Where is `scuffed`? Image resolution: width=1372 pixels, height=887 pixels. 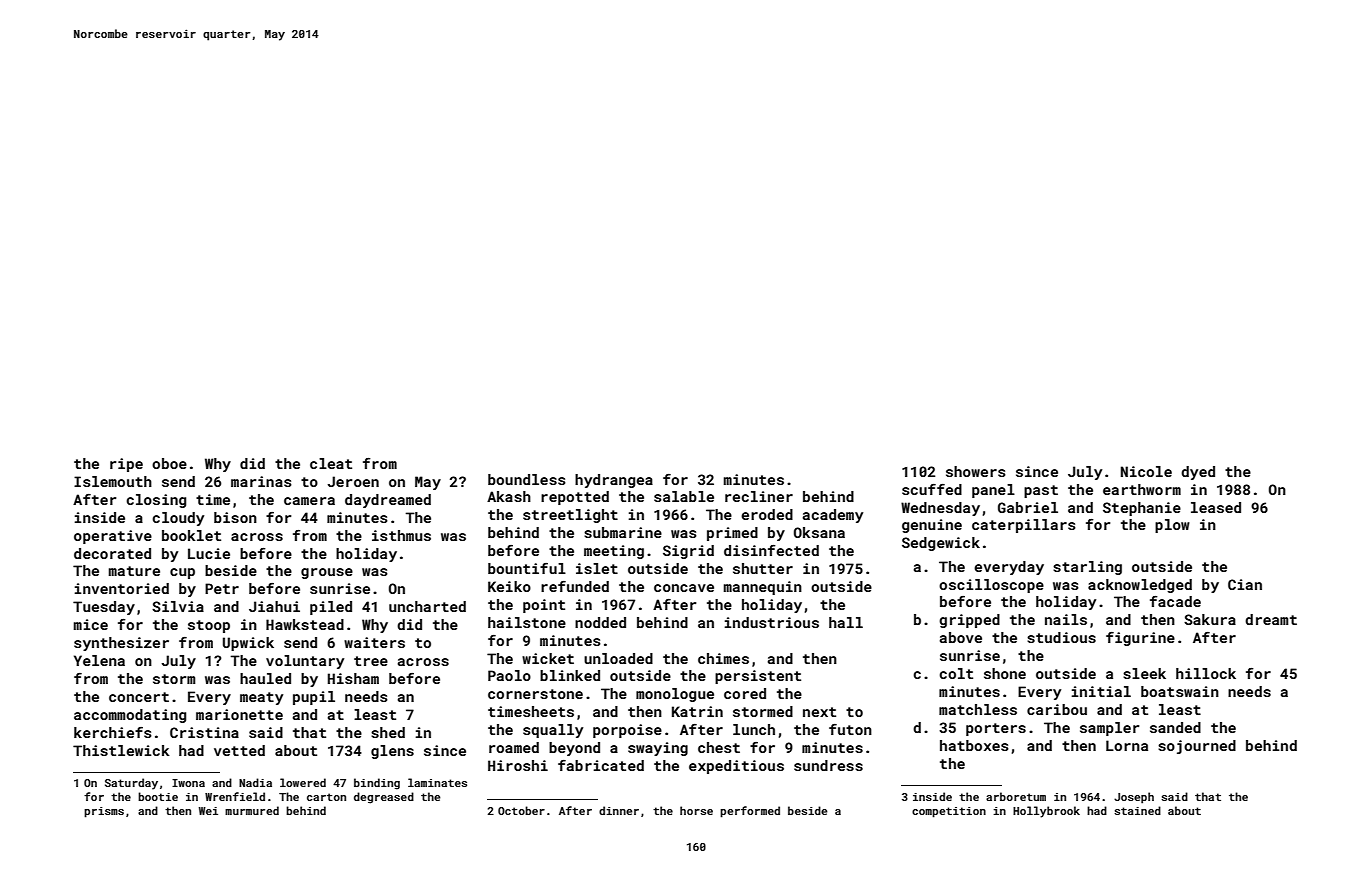 scuffed is located at coordinates (932, 489).
